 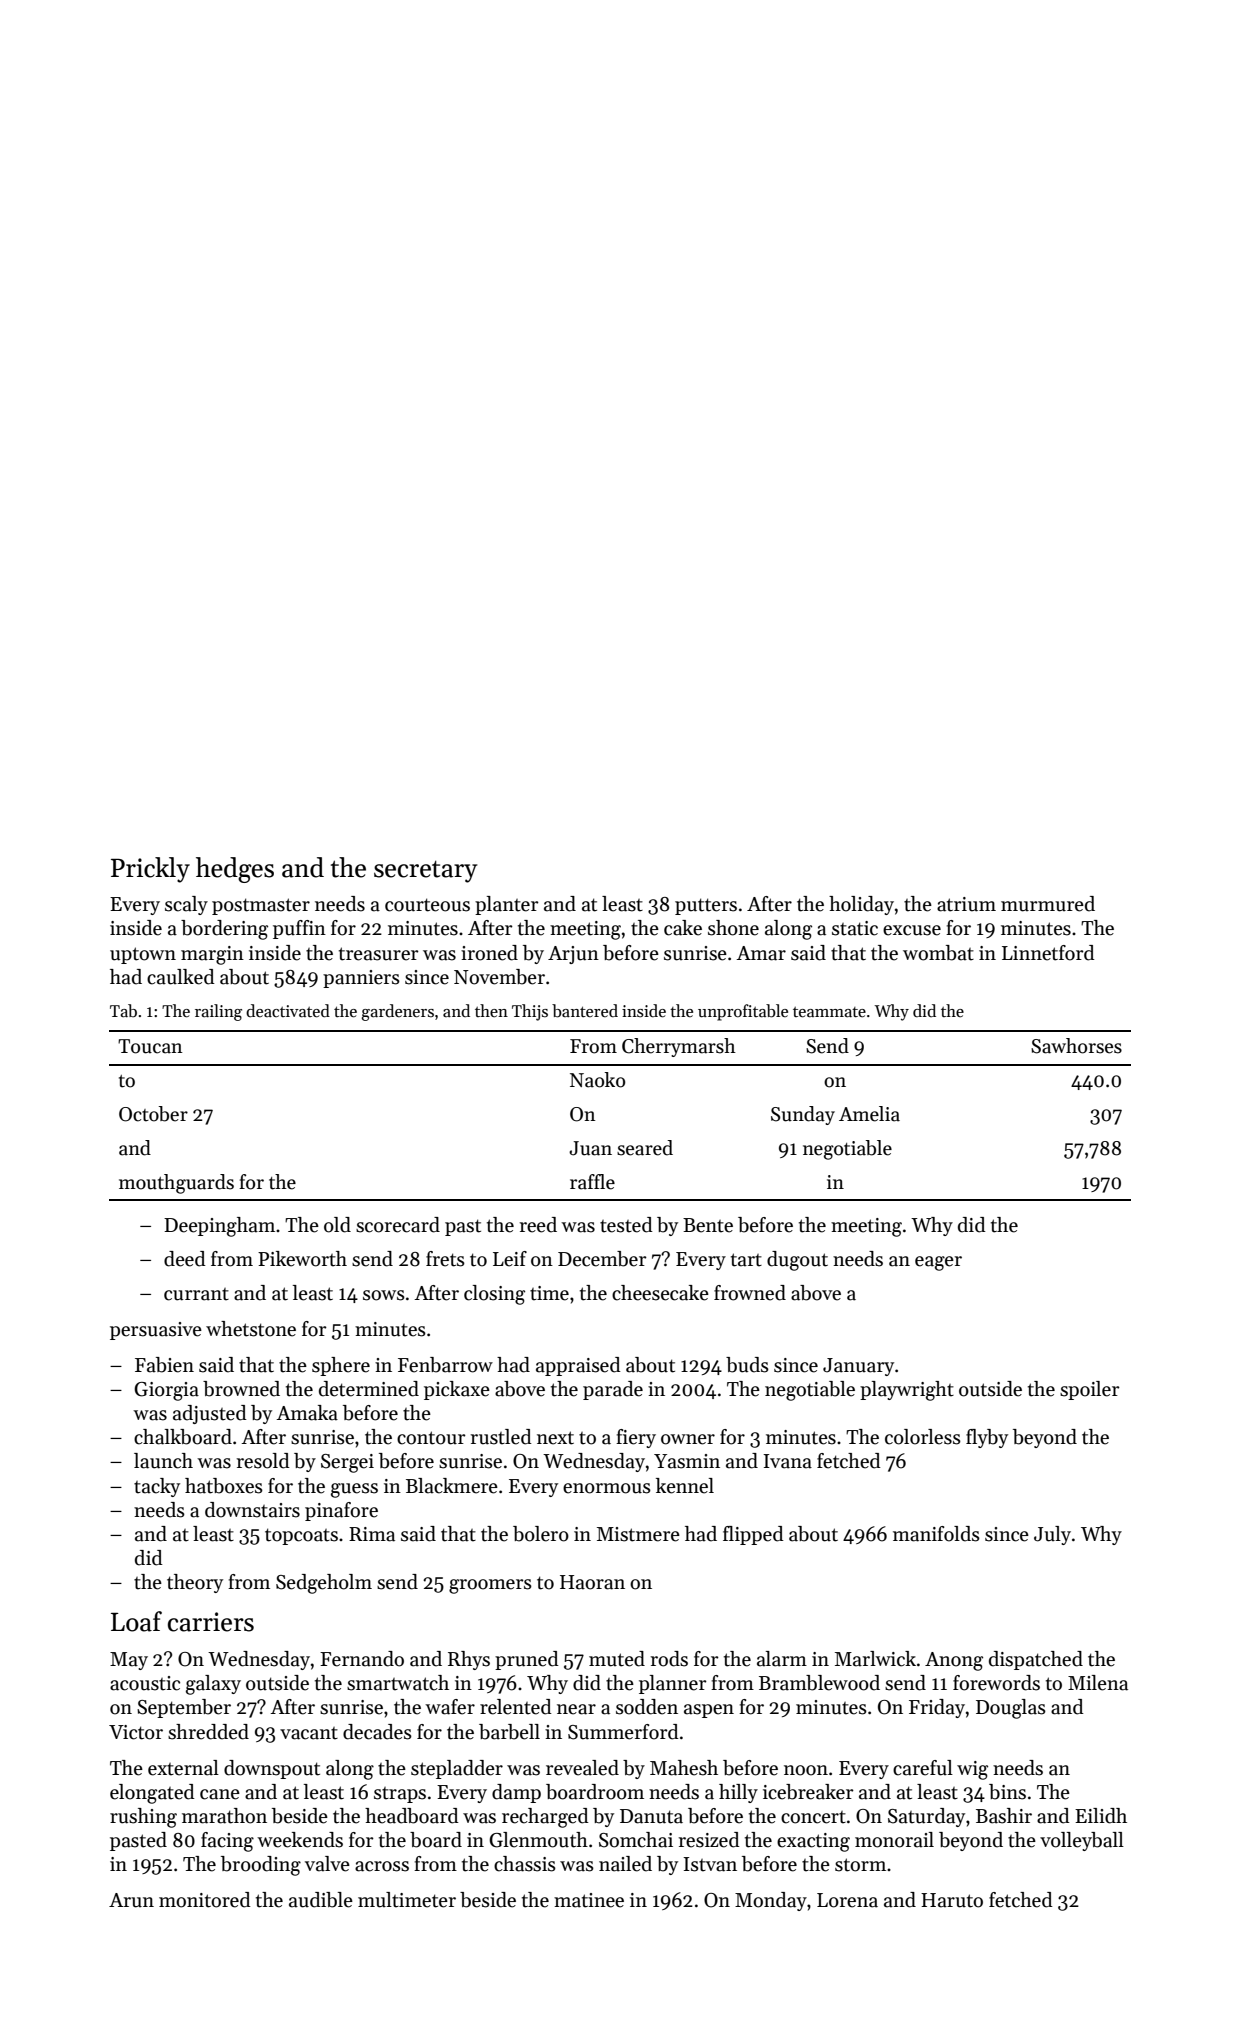 I want to click on Prickly, so click(x=150, y=870).
